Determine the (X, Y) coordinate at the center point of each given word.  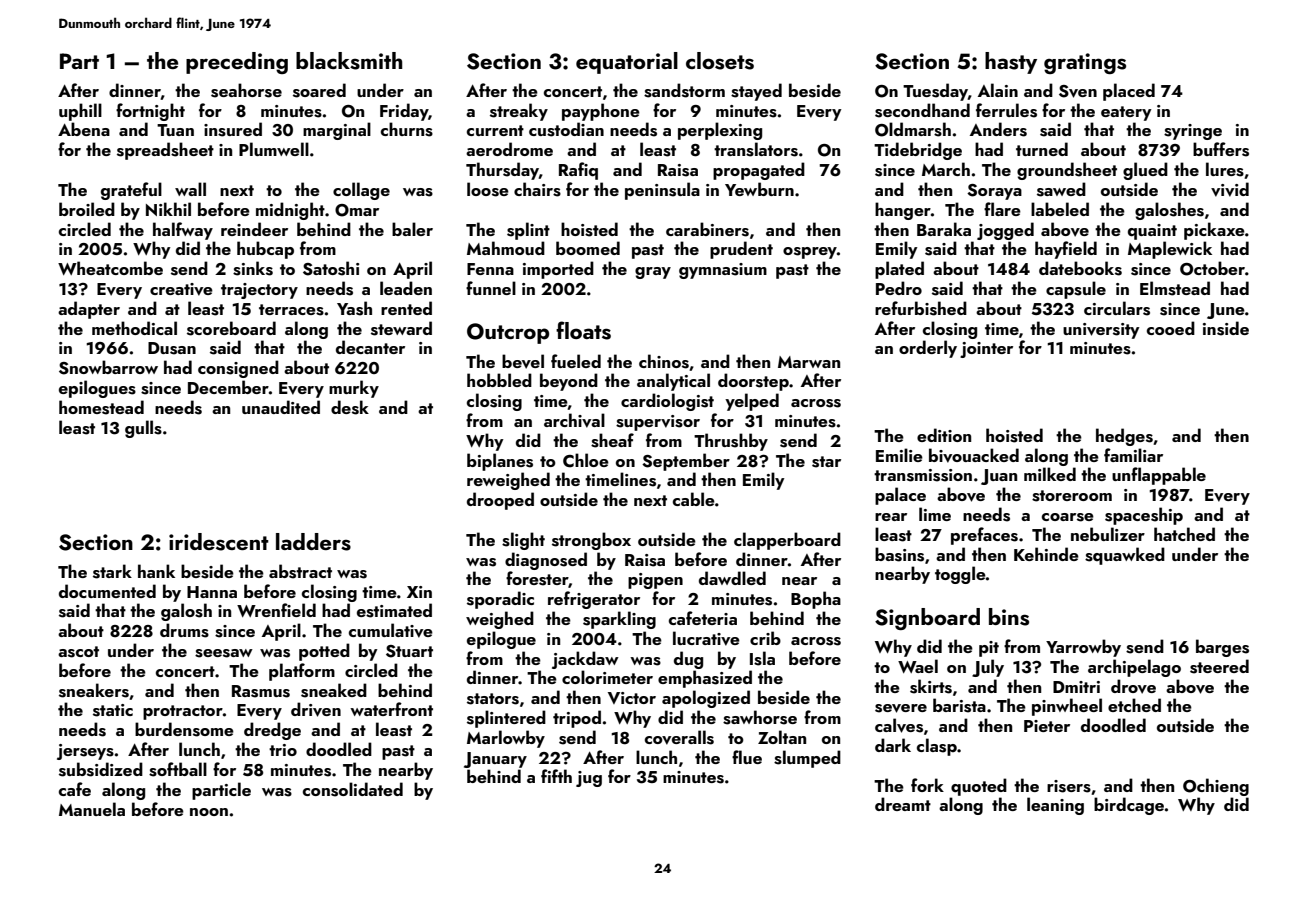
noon (209, 812)
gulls (143, 429)
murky (354, 389)
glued (1145, 171)
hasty (1011, 63)
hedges (1124, 437)
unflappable (1159, 476)
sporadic (500, 600)
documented (107, 591)
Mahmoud (506, 248)
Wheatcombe (110, 268)
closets (720, 61)
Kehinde (1046, 554)
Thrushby (731, 442)
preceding (237, 63)
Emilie (899, 455)
